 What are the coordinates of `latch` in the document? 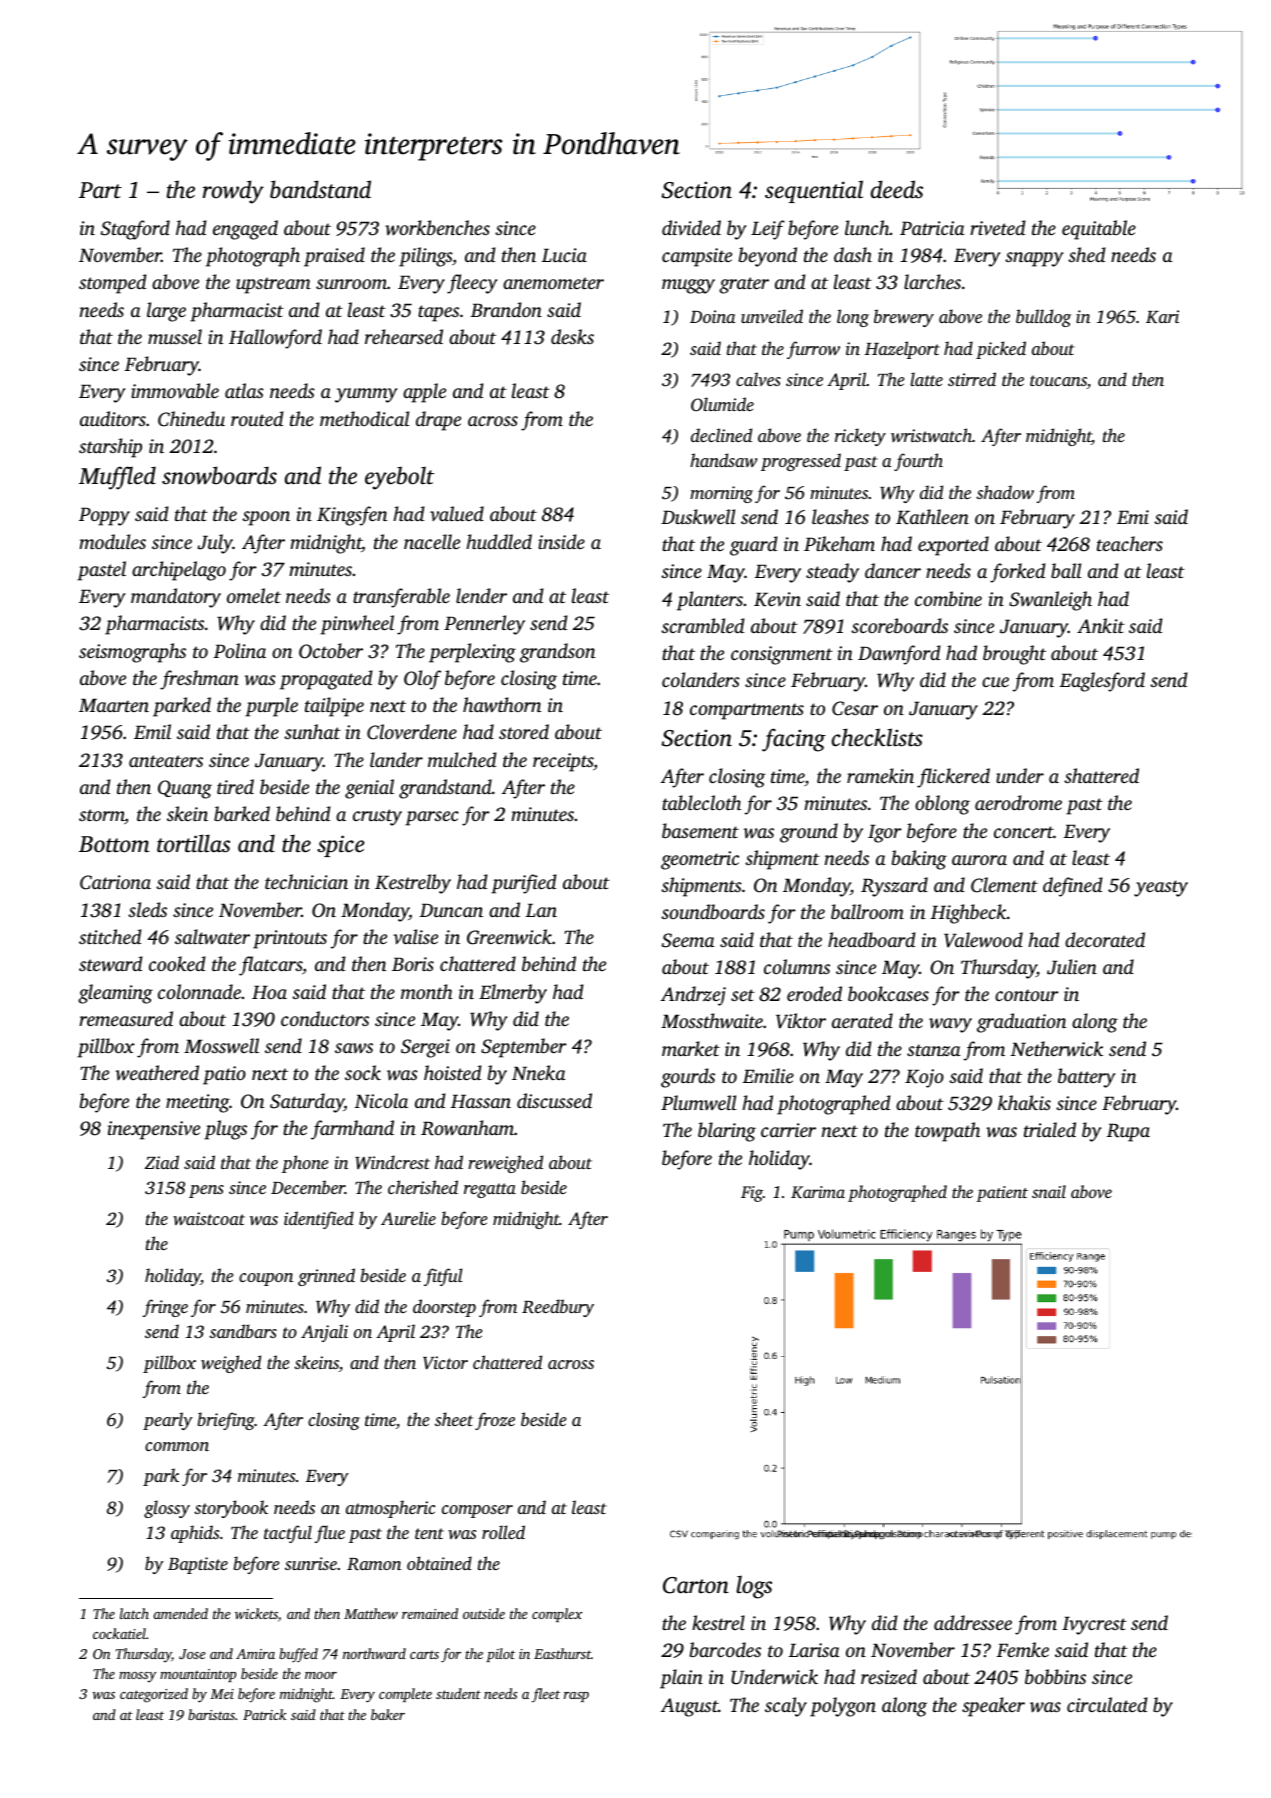 It's located at (134, 1613).
